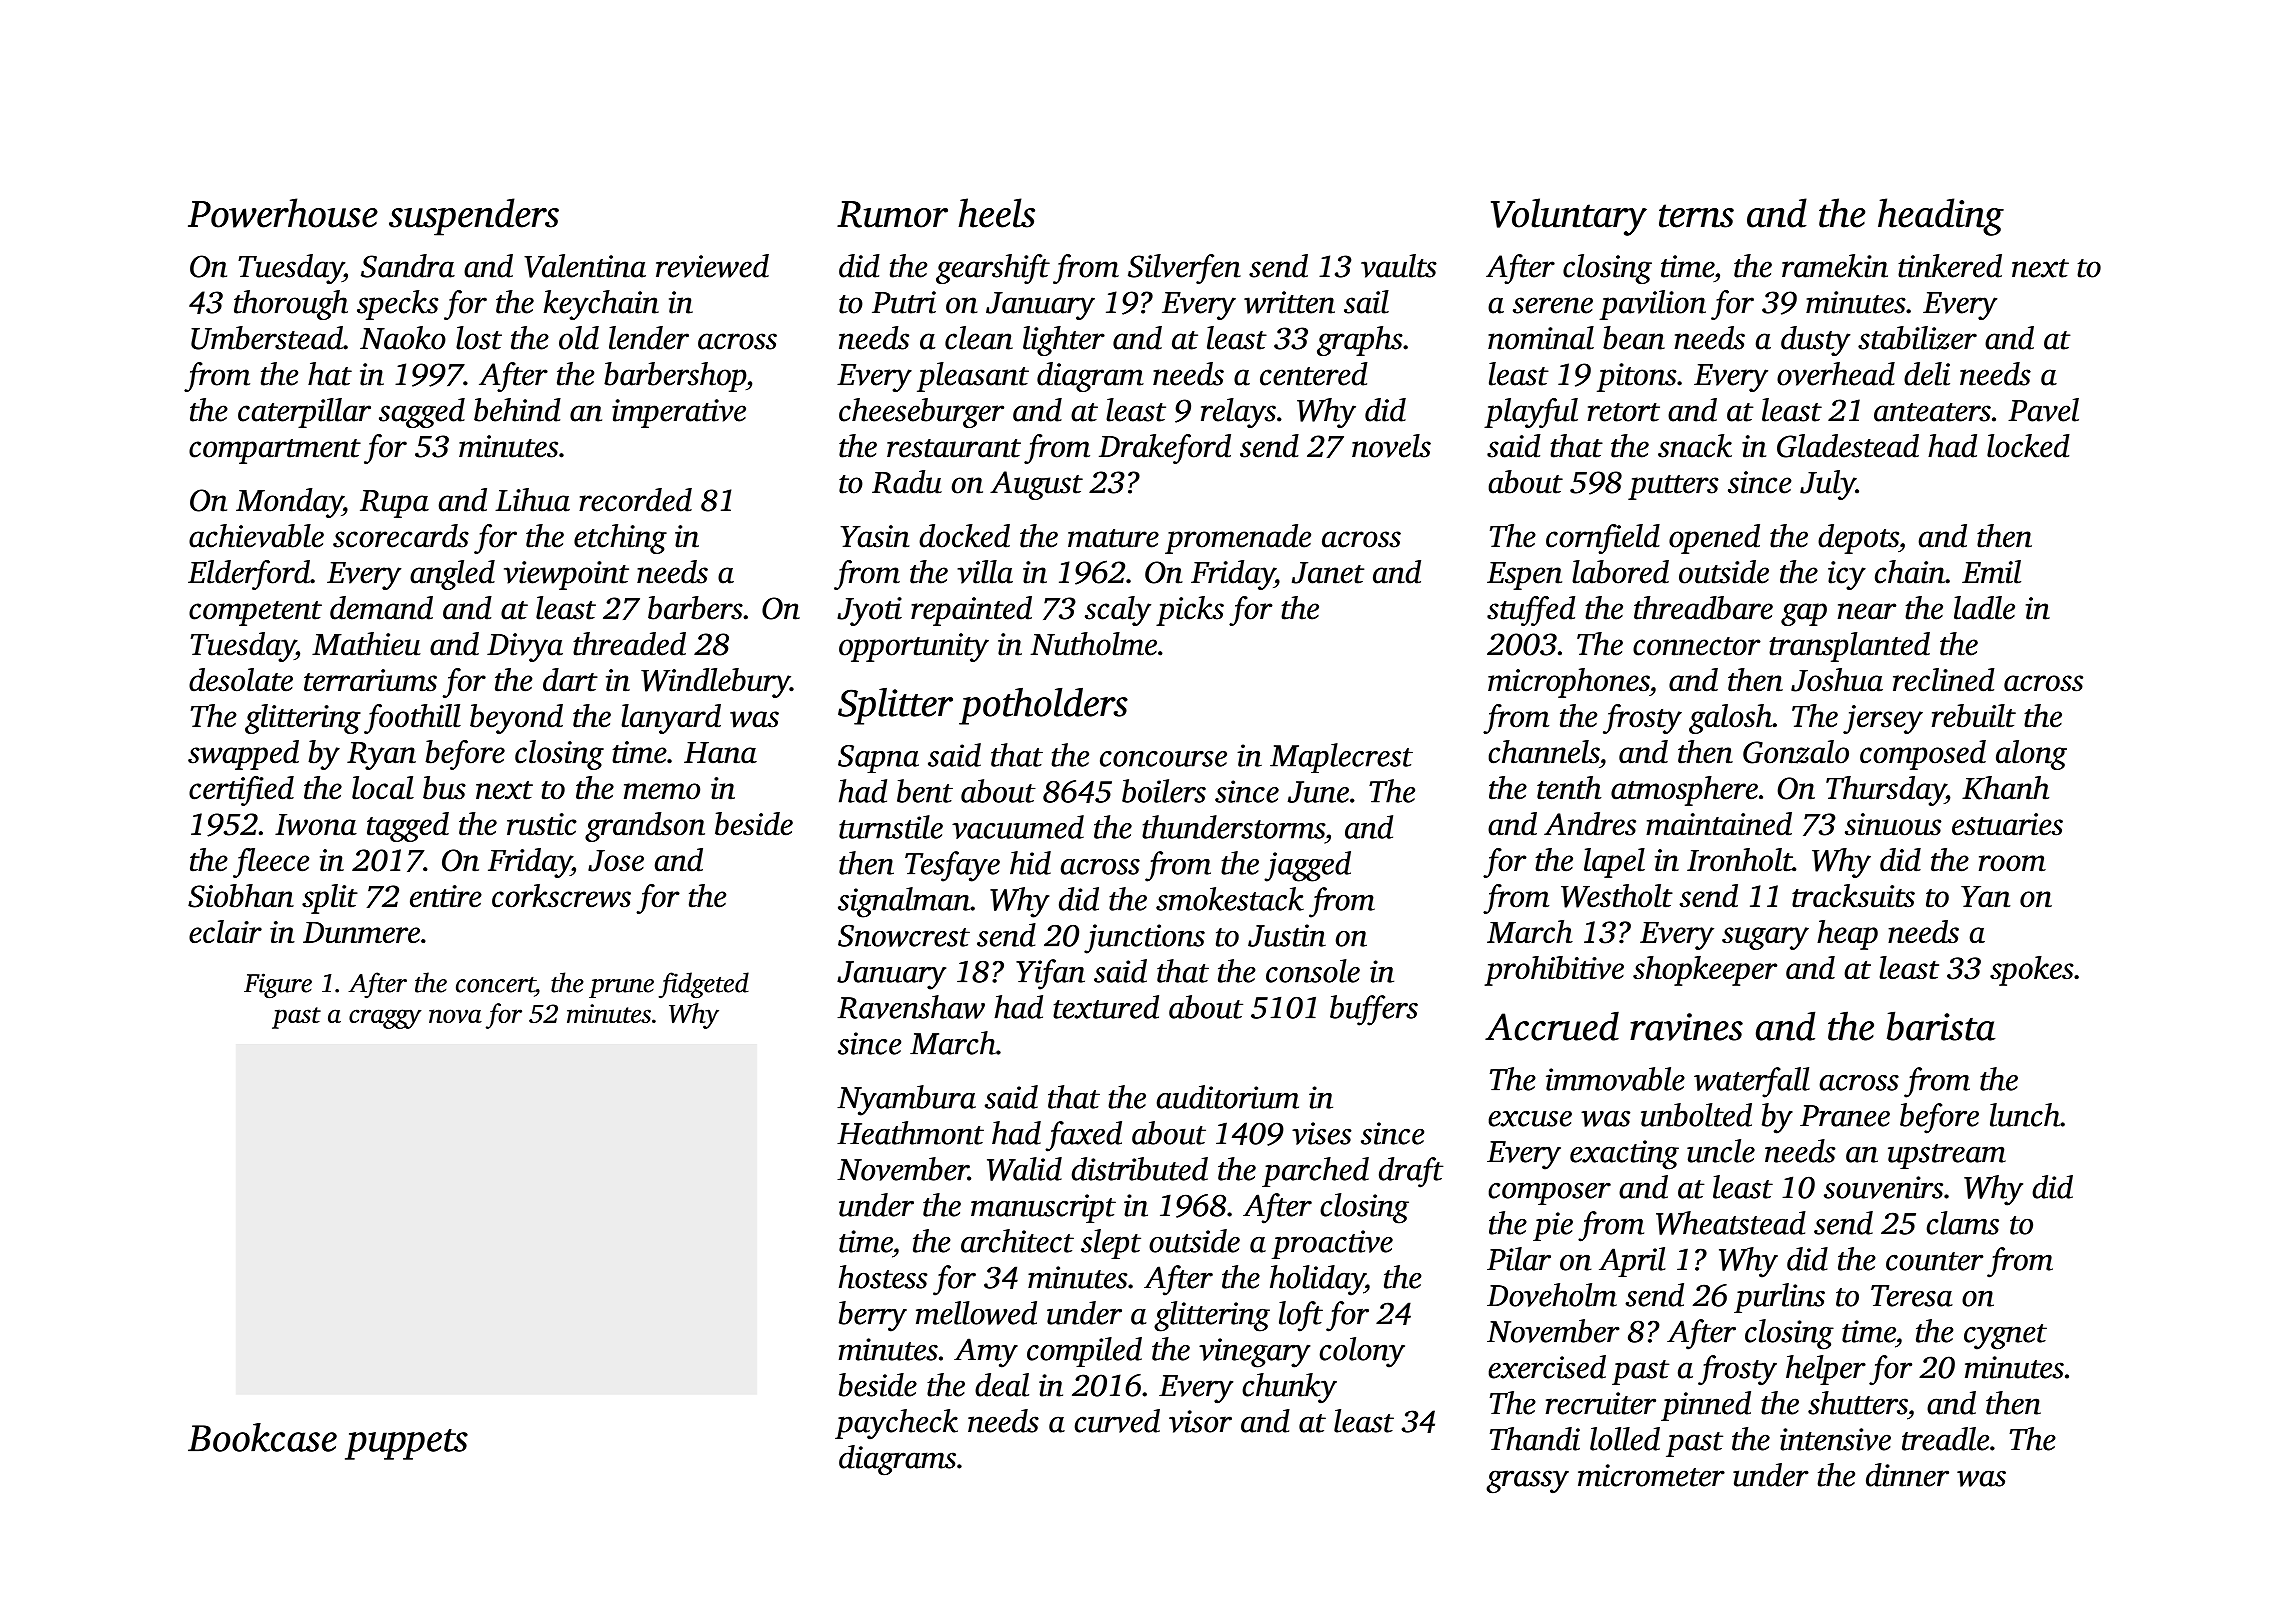  Describe the element at coordinates (921, 413) in the screenshot. I see `cheeseburger` at that location.
